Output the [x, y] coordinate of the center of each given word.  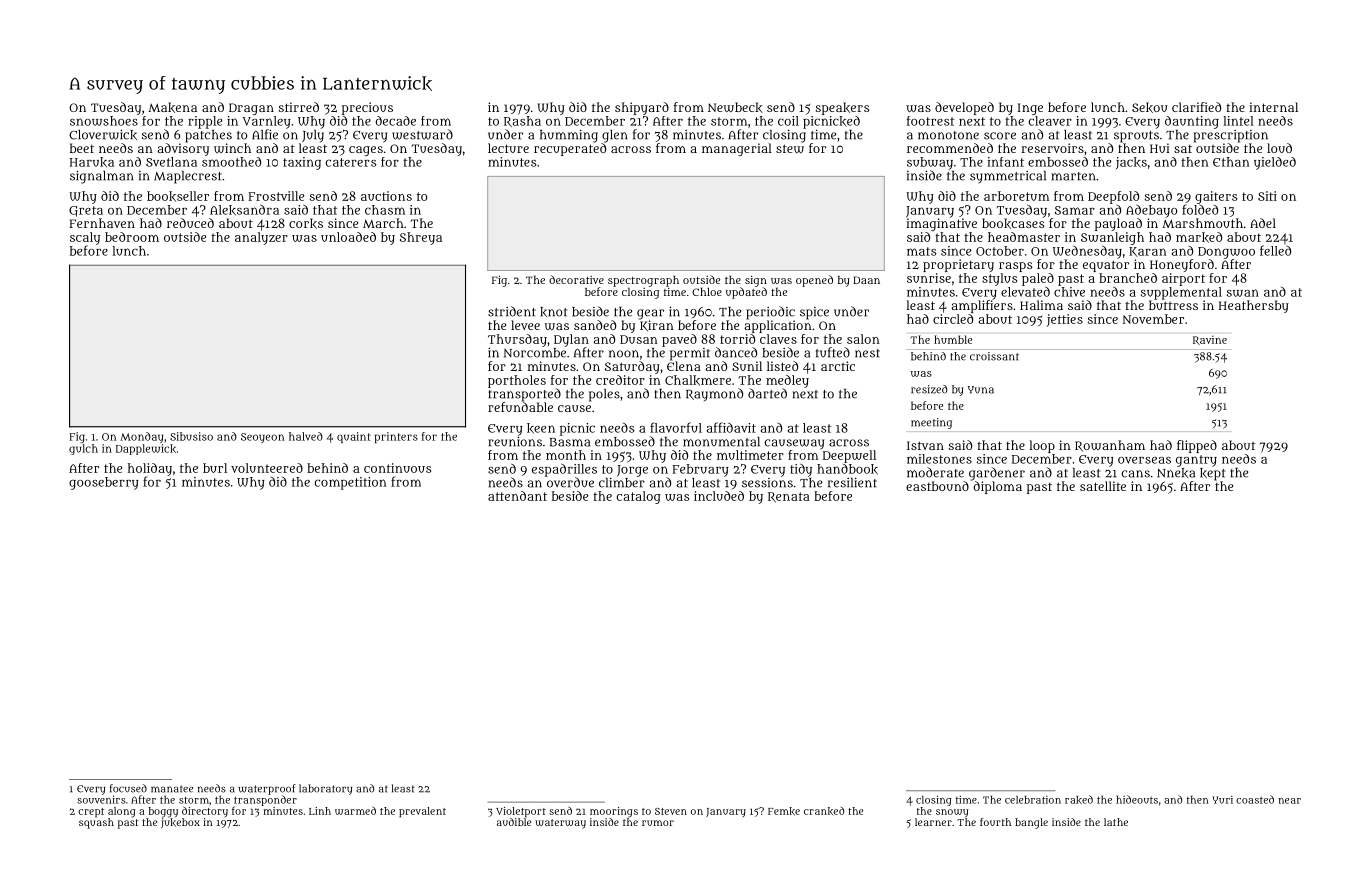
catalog [639, 497]
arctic [838, 366]
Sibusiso [191, 436]
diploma [997, 487]
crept [91, 813]
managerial [737, 149]
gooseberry [104, 483]
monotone [948, 135]
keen [541, 428]
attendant [517, 496]
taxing [302, 163]
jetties [1064, 320]
